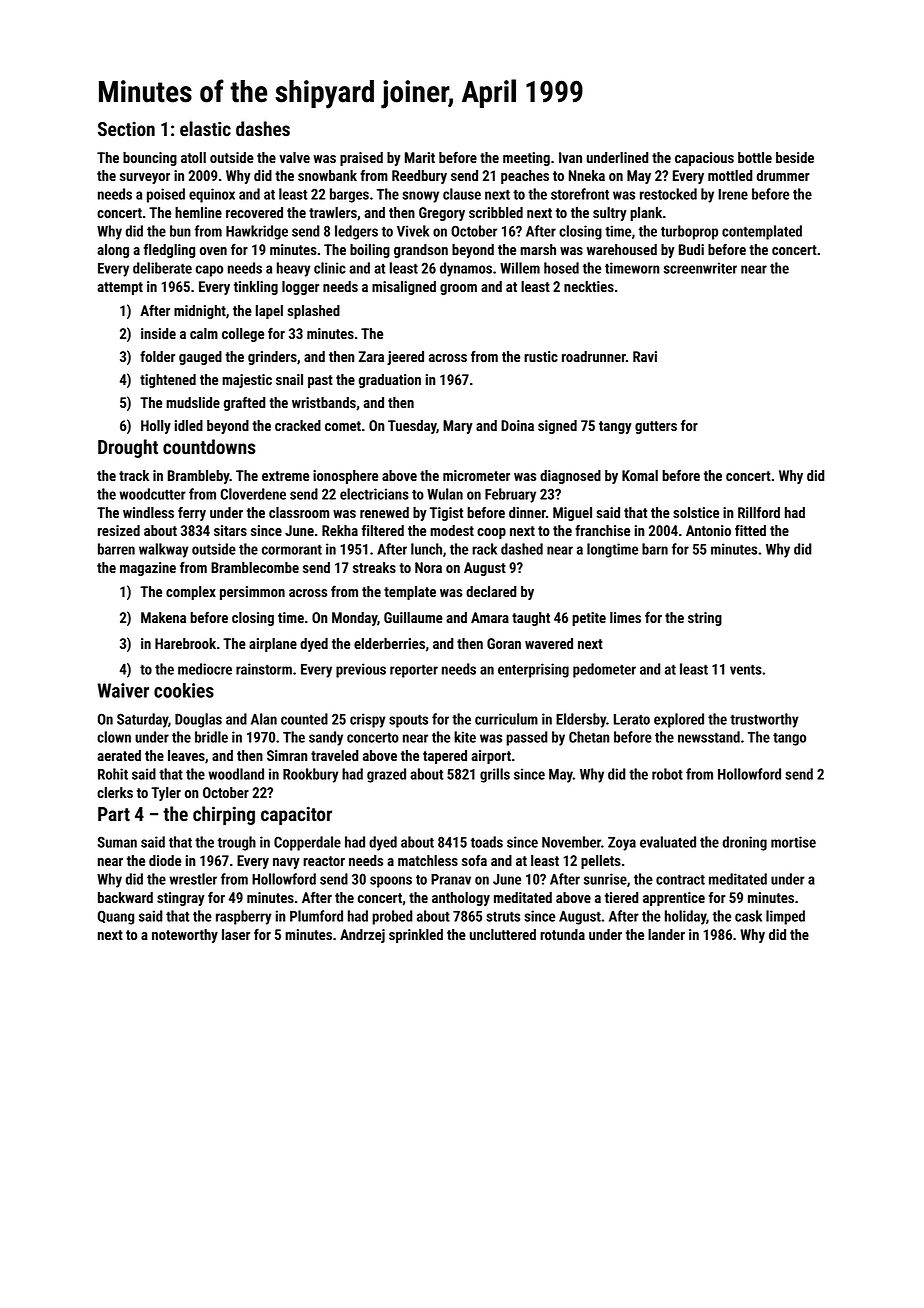  I want to click on lander, so click(666, 934).
